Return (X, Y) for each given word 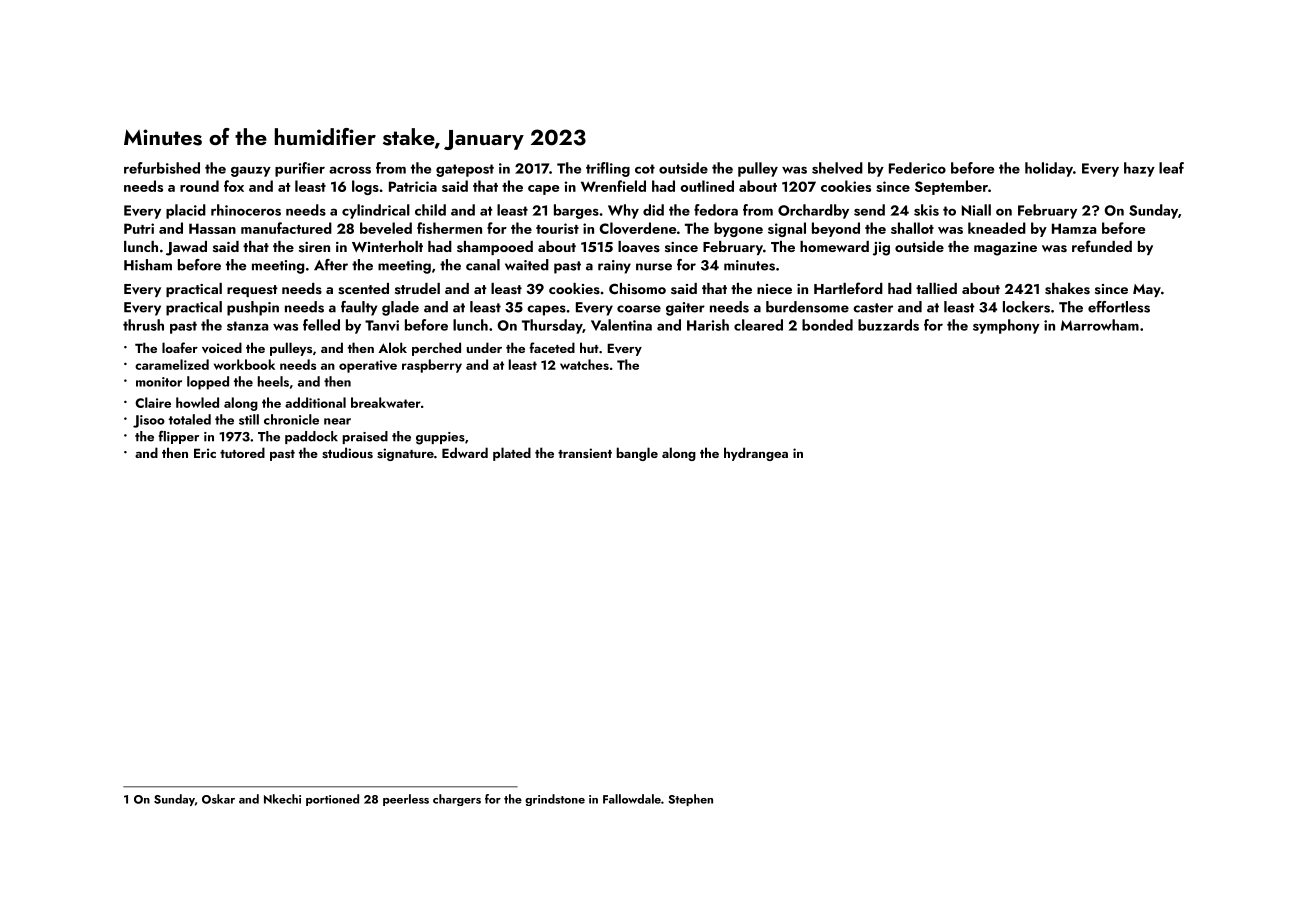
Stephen (690, 800)
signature (405, 454)
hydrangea (756, 454)
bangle (637, 454)
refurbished (162, 168)
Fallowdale (632, 799)
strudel (417, 288)
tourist (557, 228)
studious (347, 452)
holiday (1049, 169)
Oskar (218, 799)
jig (881, 249)
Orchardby (813, 211)
